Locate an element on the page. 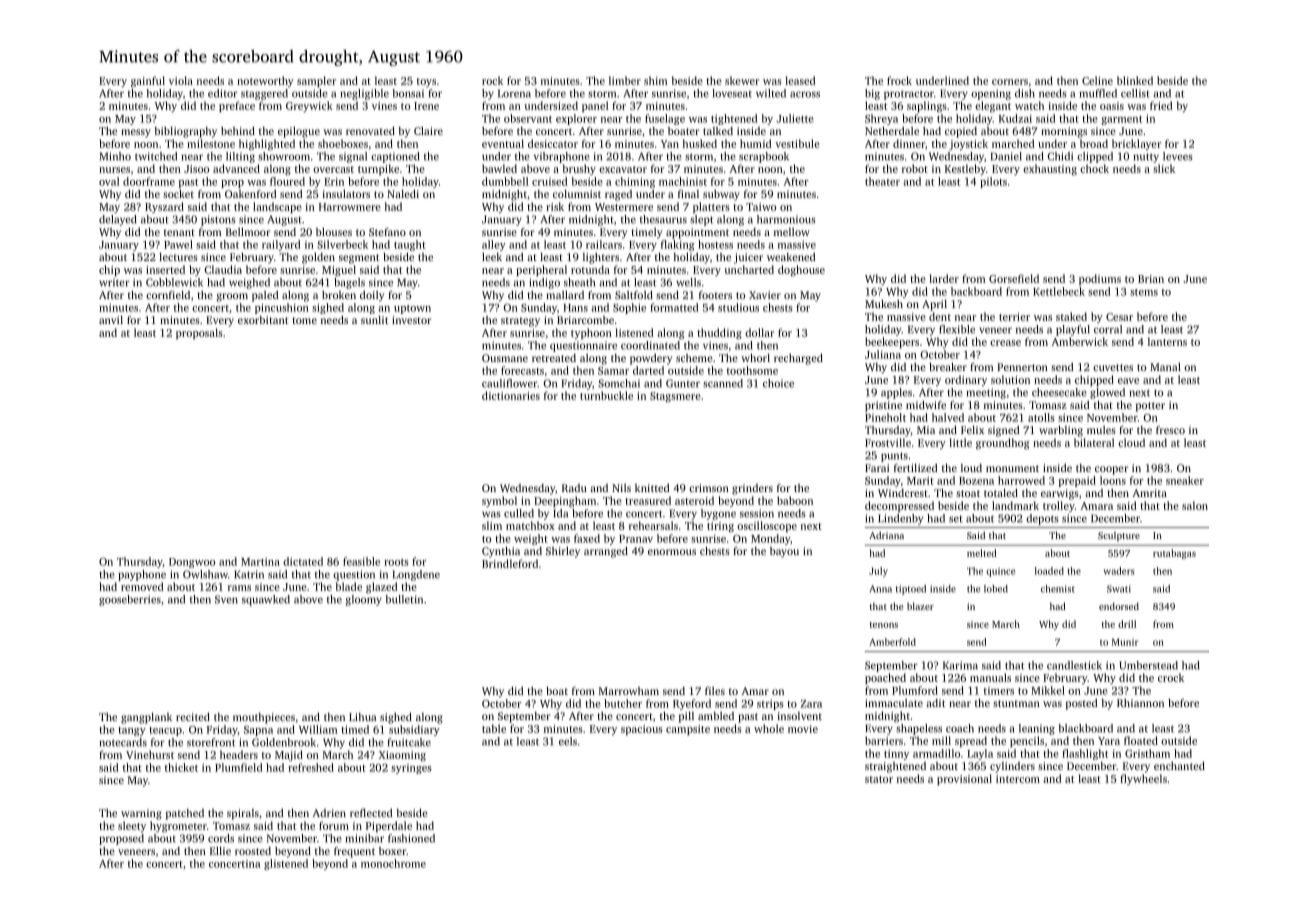  Ousmane is located at coordinates (505, 358).
